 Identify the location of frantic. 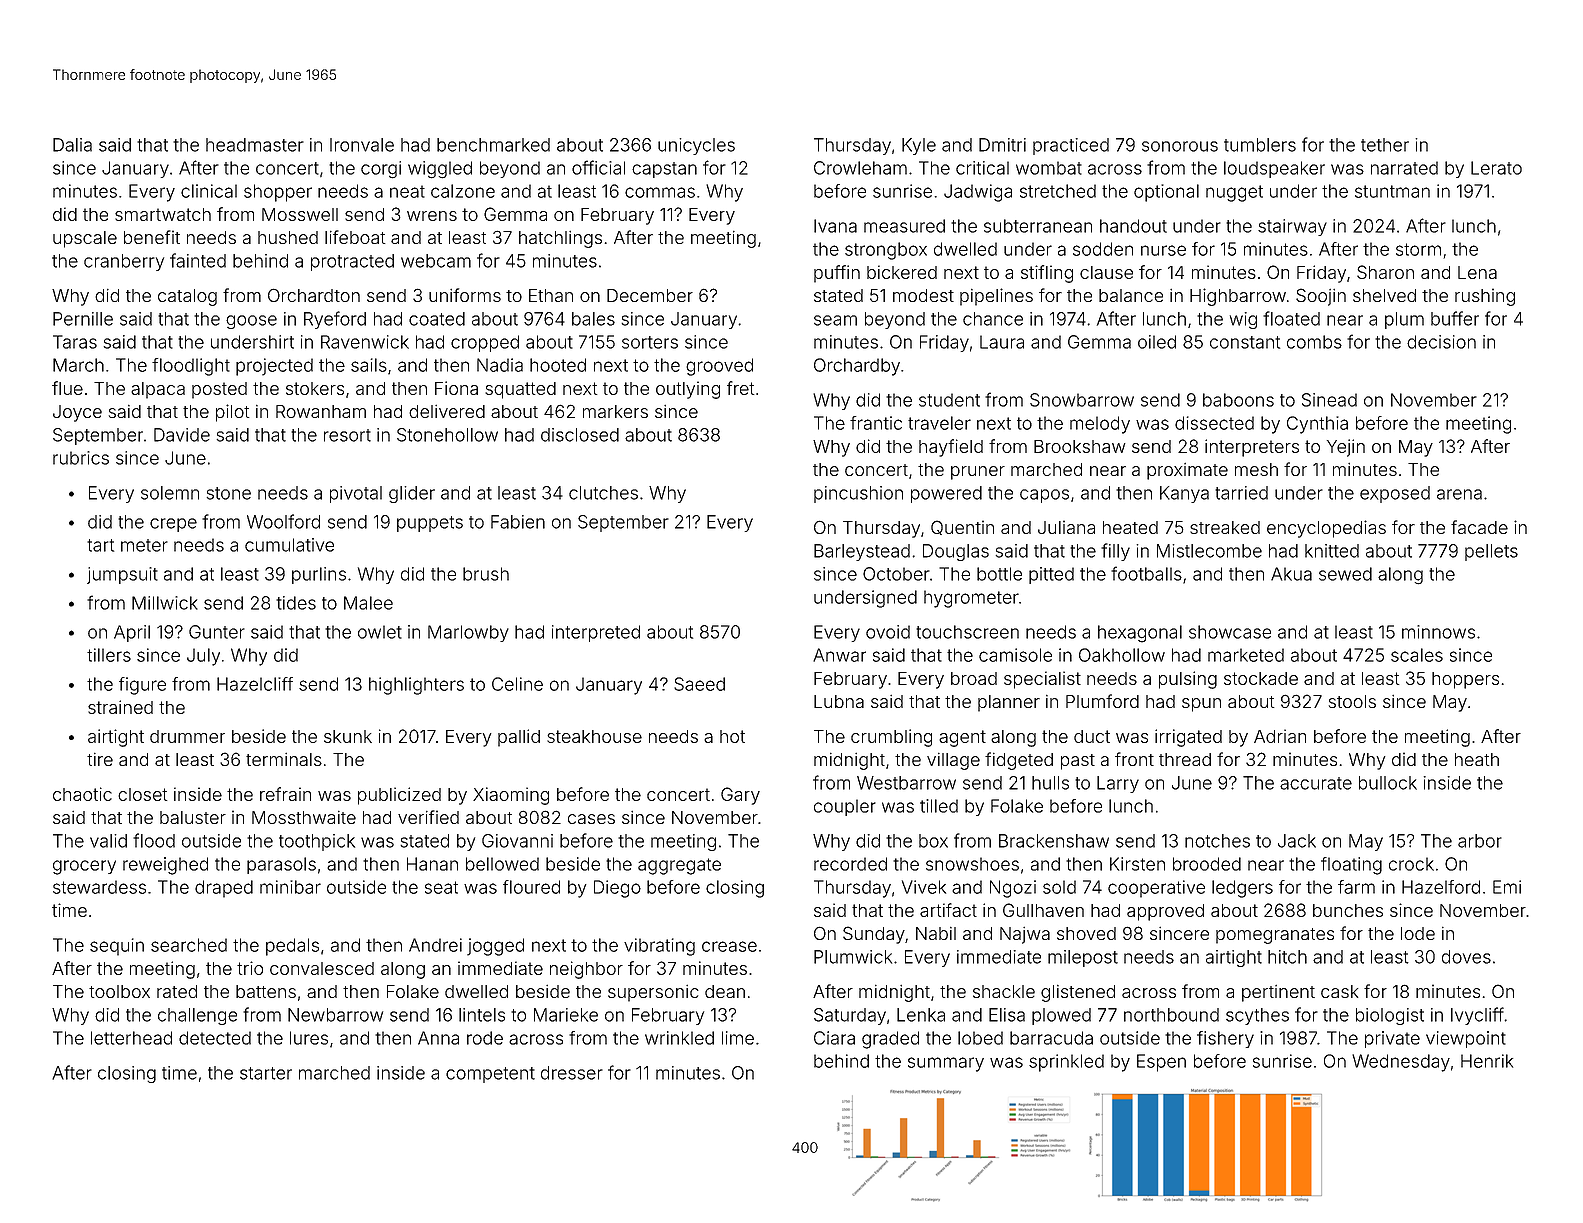
(876, 423).
